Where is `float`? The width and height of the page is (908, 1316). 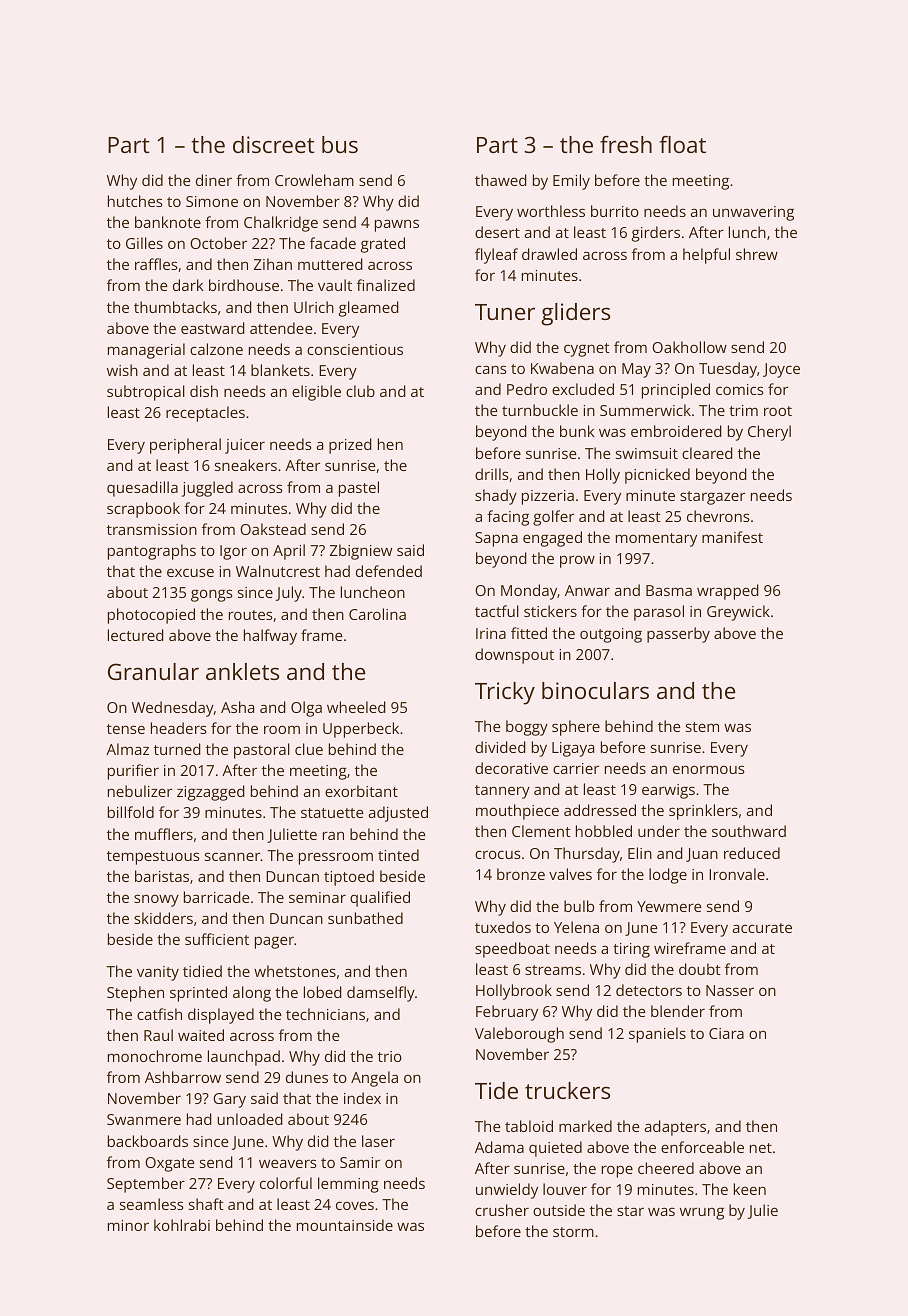
float is located at coordinates (683, 144).
